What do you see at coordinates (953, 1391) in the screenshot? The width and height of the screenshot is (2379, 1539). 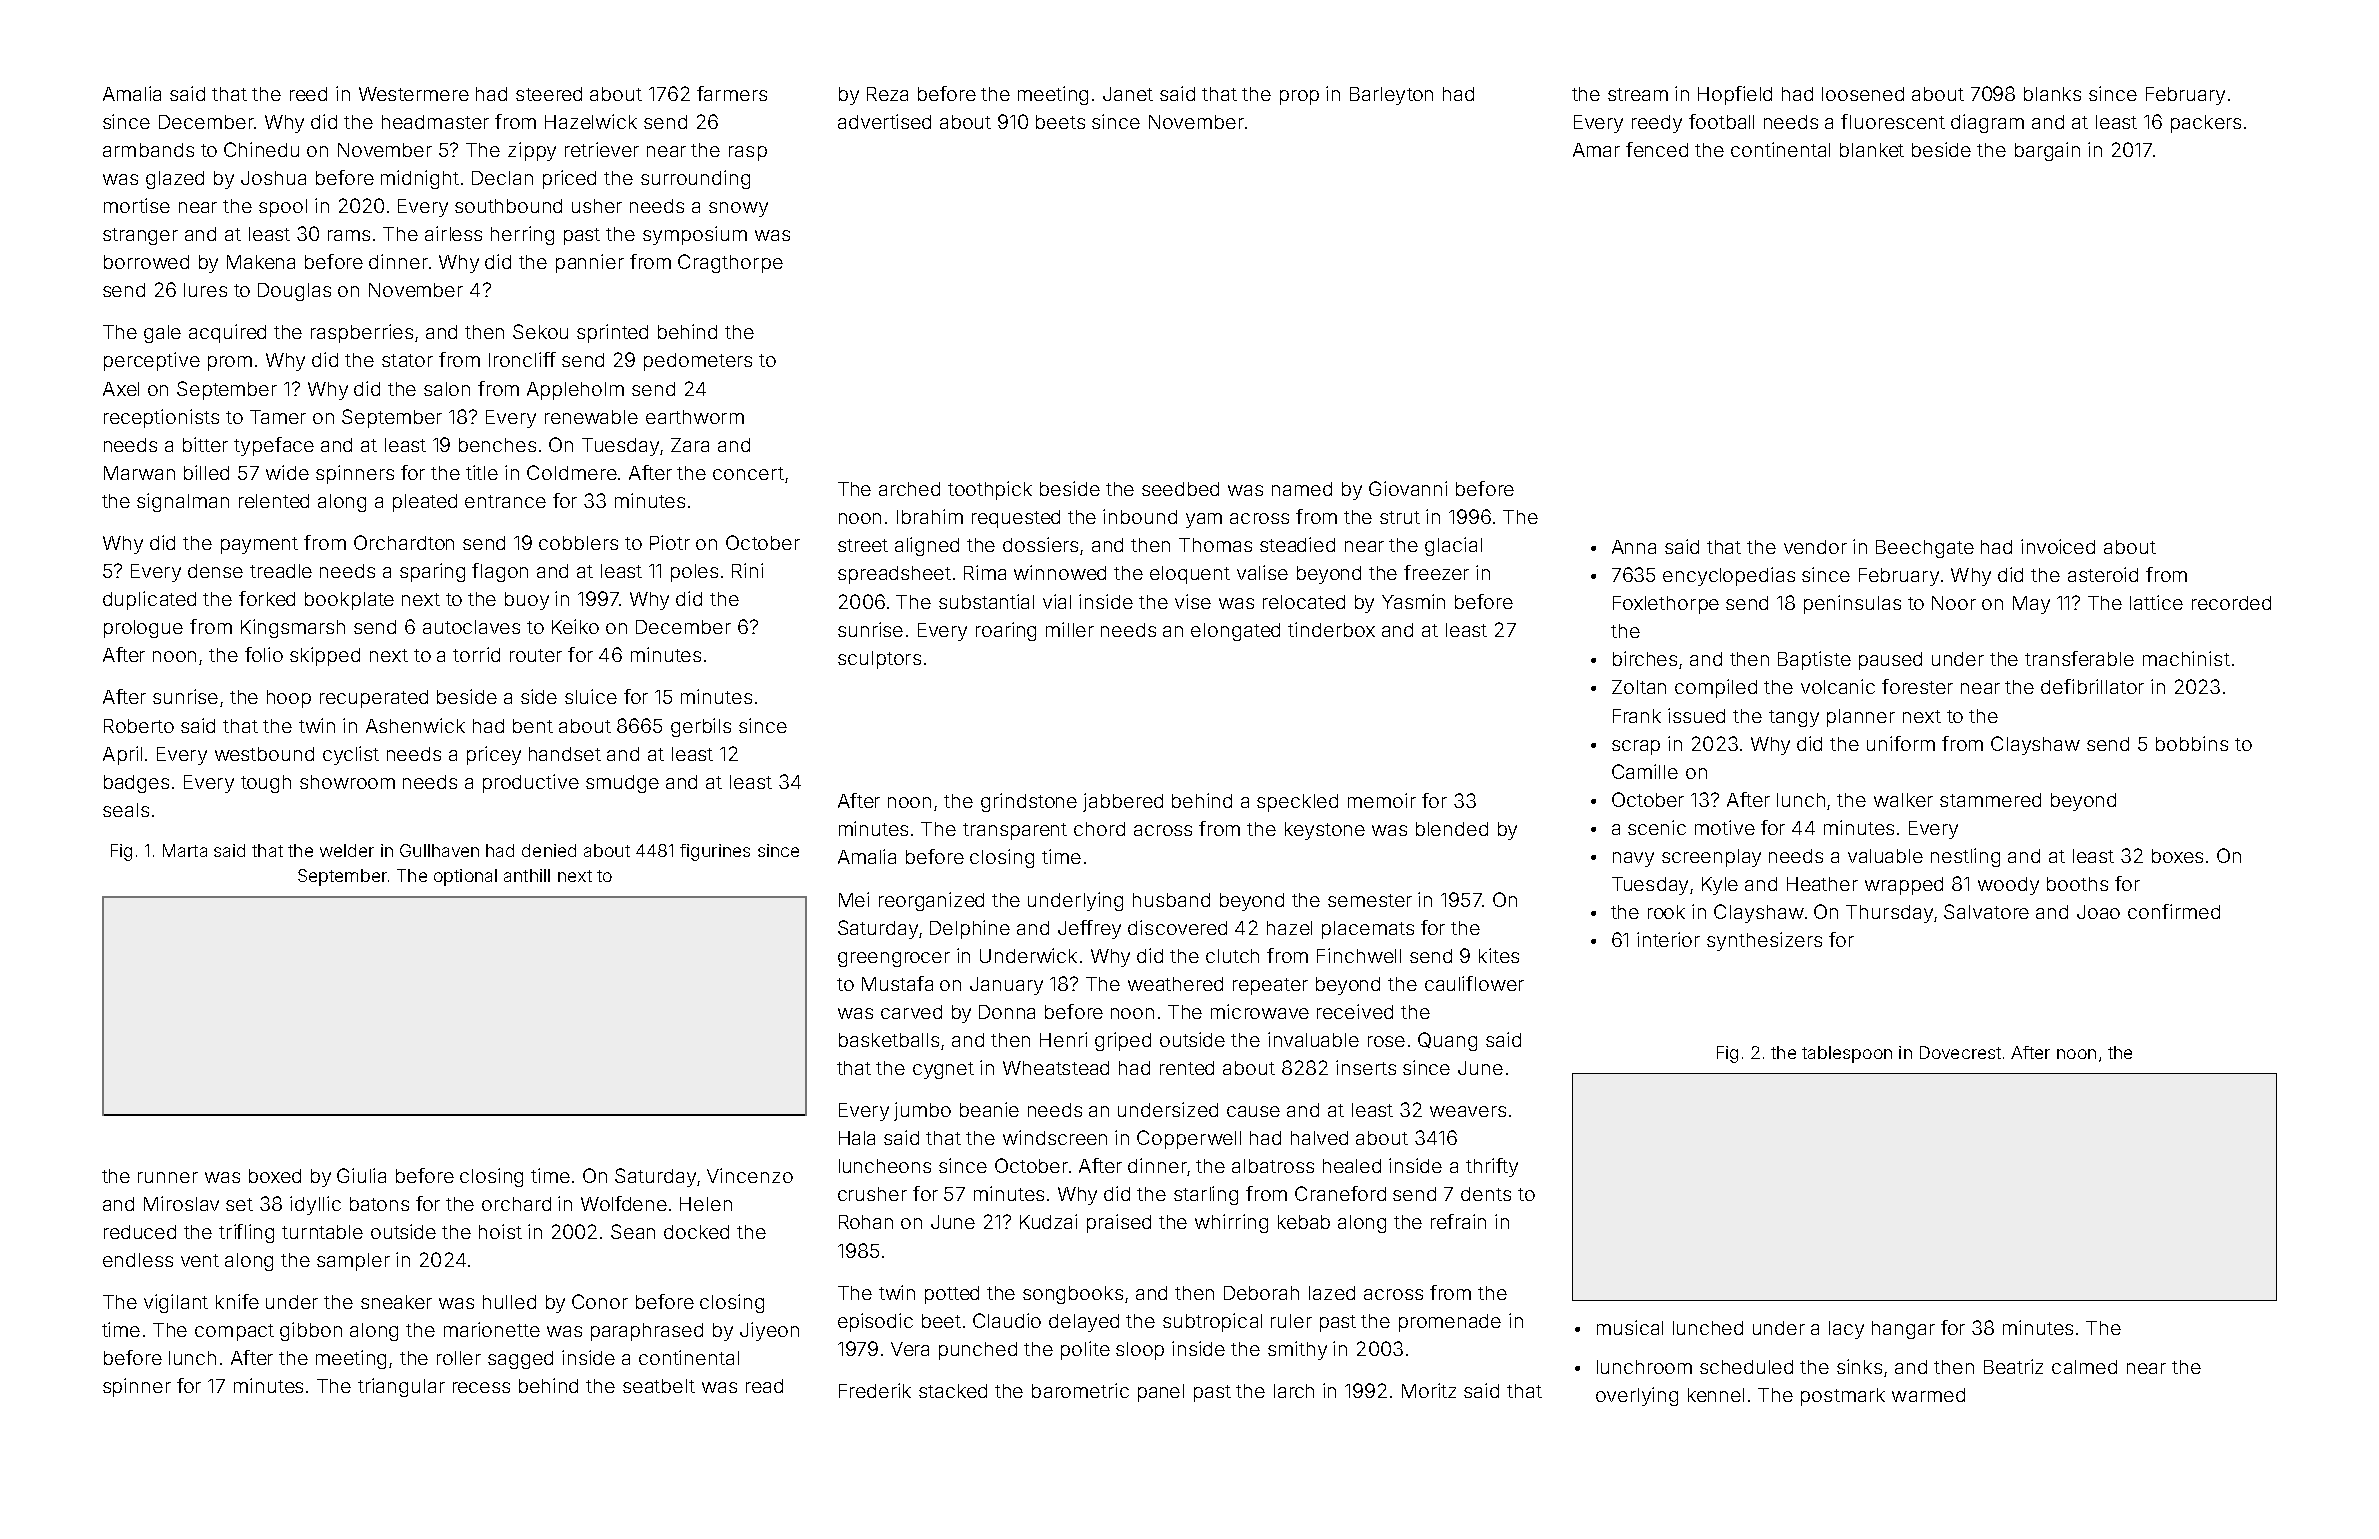 I see `stacked` at bounding box center [953, 1391].
